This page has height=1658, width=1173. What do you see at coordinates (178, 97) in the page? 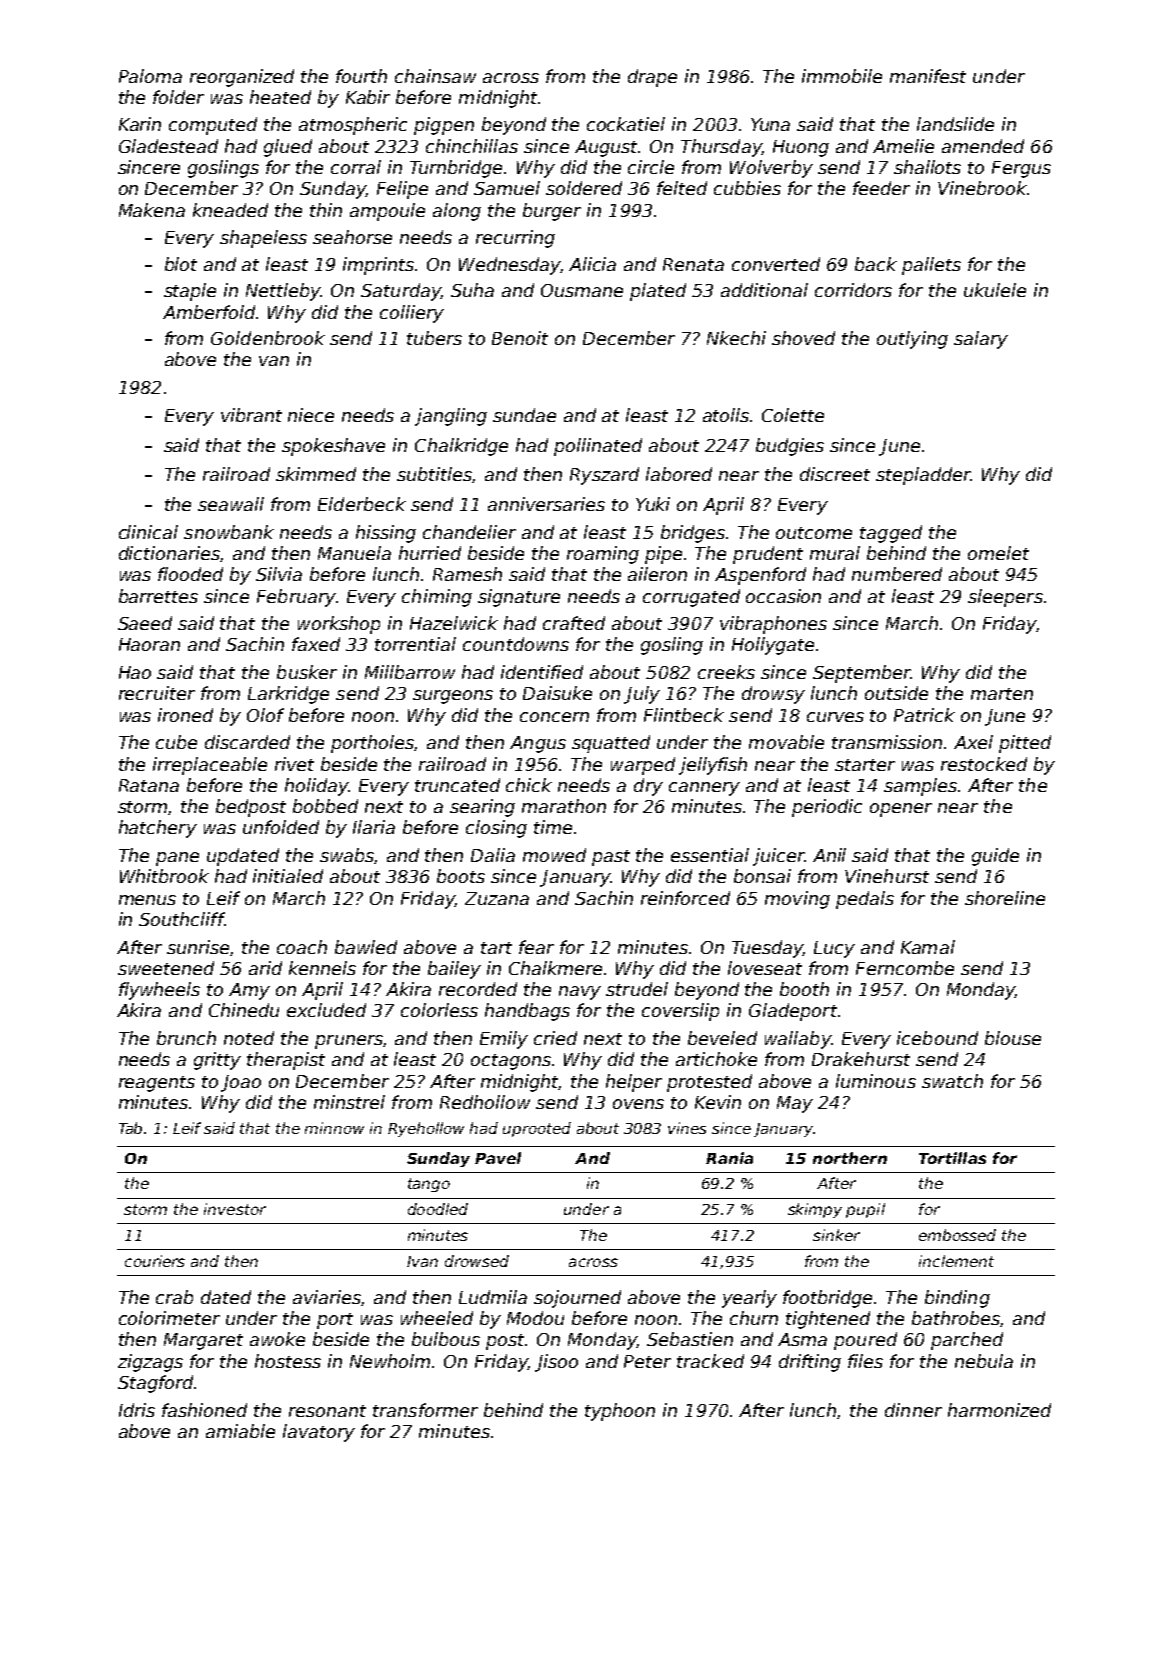
I see `folder` at bounding box center [178, 97].
